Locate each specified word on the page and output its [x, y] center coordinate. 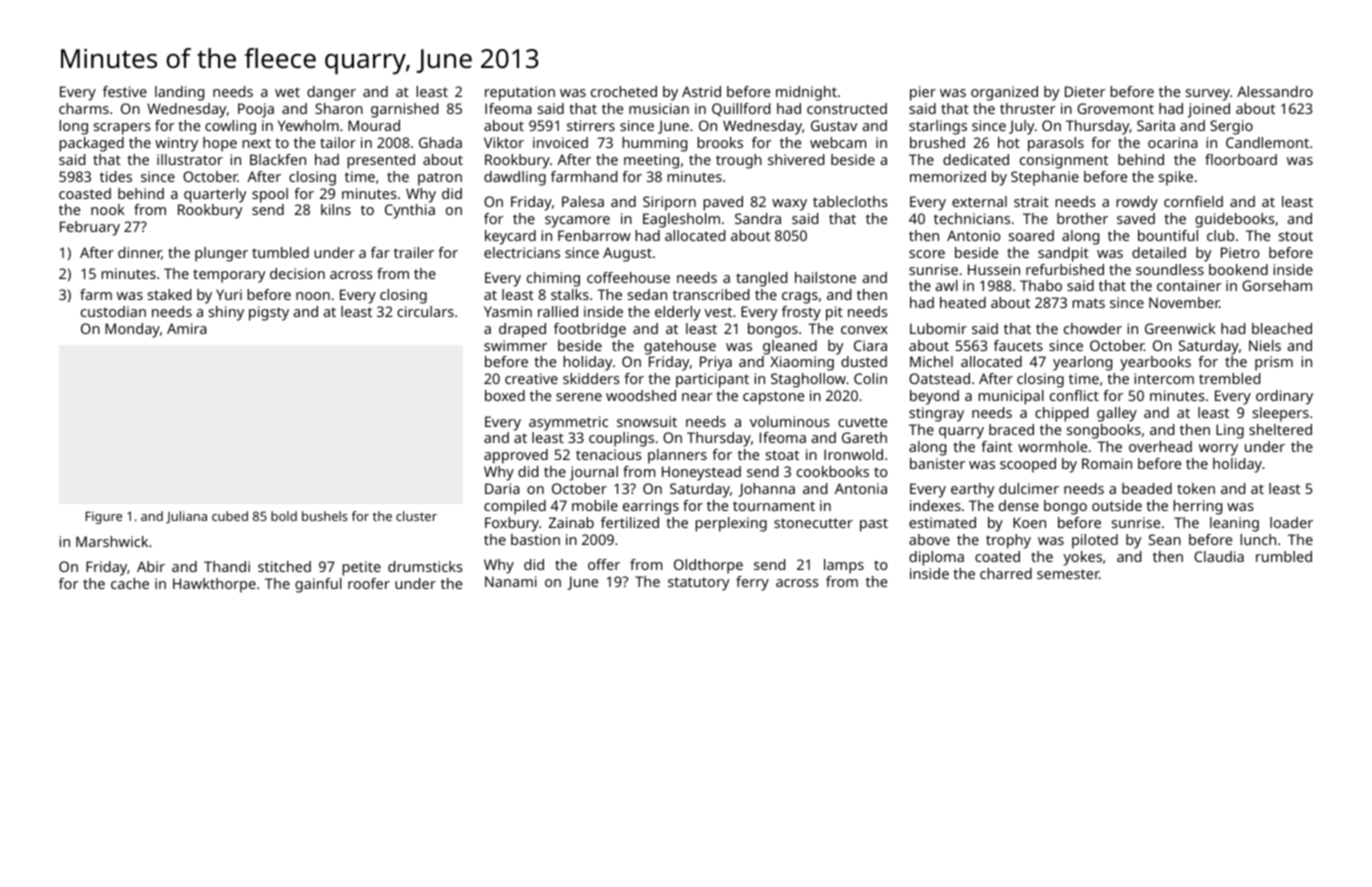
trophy [1008, 541]
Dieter [1085, 91]
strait [1031, 201]
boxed [505, 395]
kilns [336, 209]
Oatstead [939, 378]
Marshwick [112, 541]
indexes [935, 505]
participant [712, 380]
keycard [510, 237]
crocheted [624, 91]
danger [331, 93]
